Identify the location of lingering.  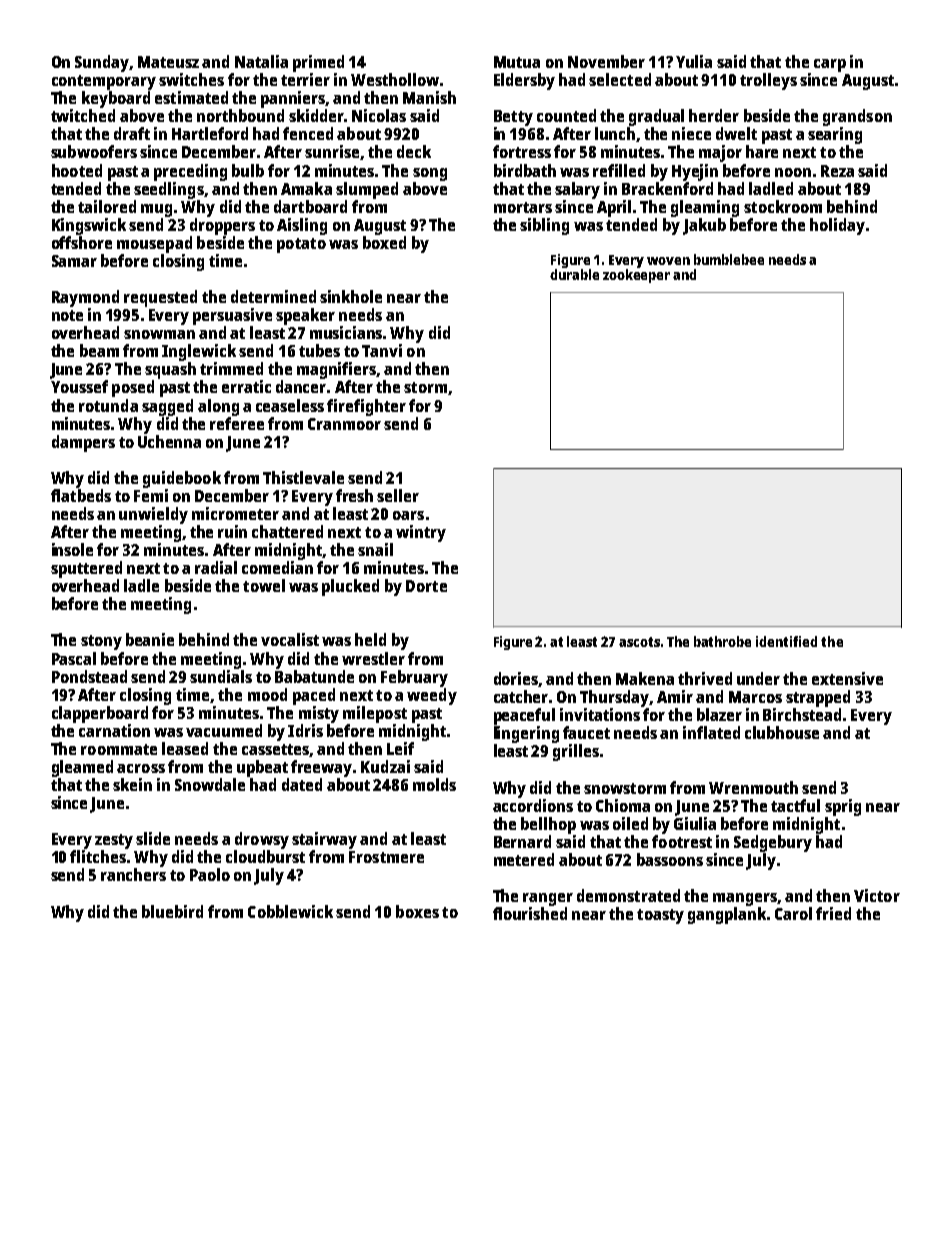
(526, 734).
